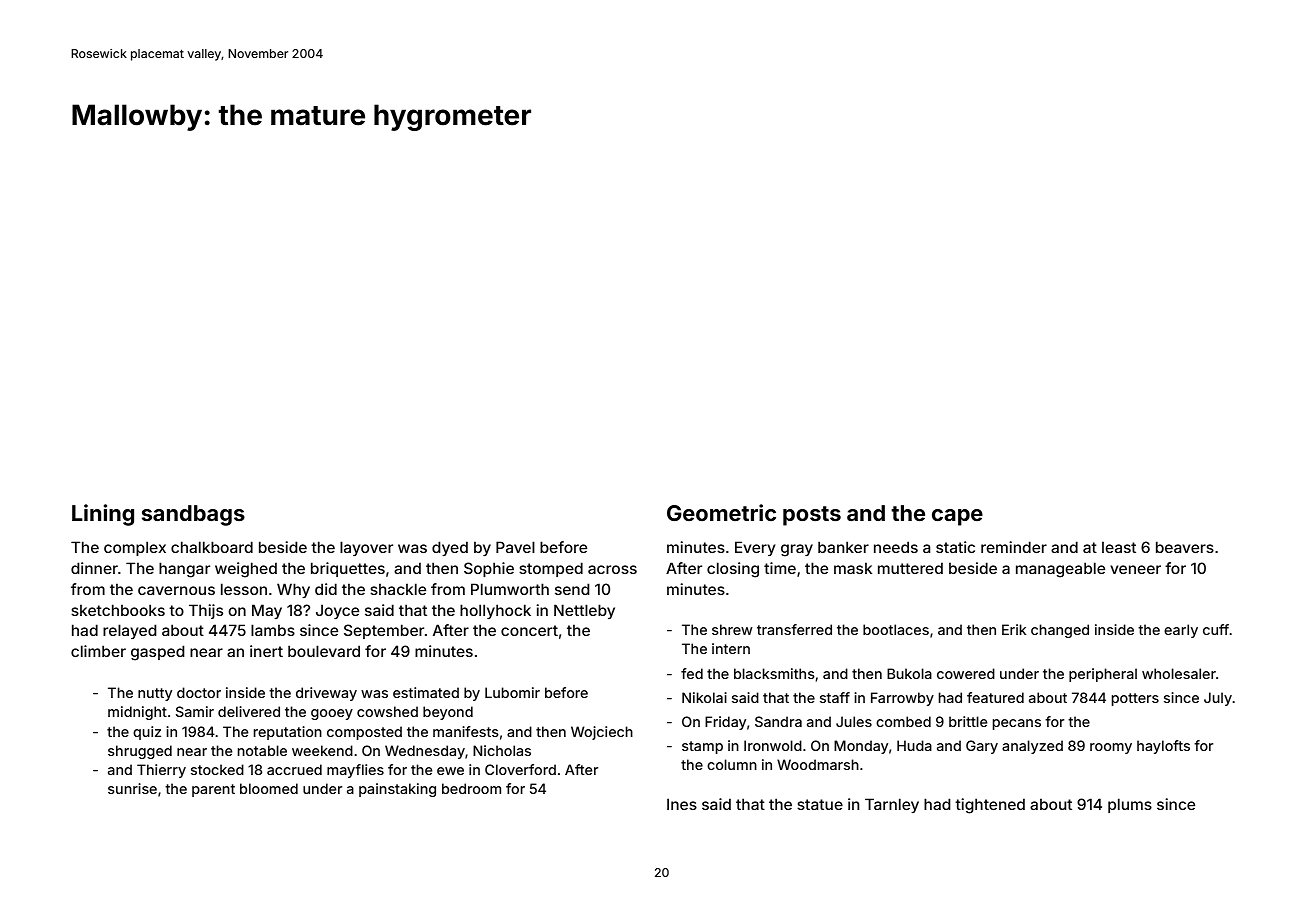 This document has width=1308, height=924. What do you see at coordinates (910, 568) in the document?
I see `muttered` at bounding box center [910, 568].
